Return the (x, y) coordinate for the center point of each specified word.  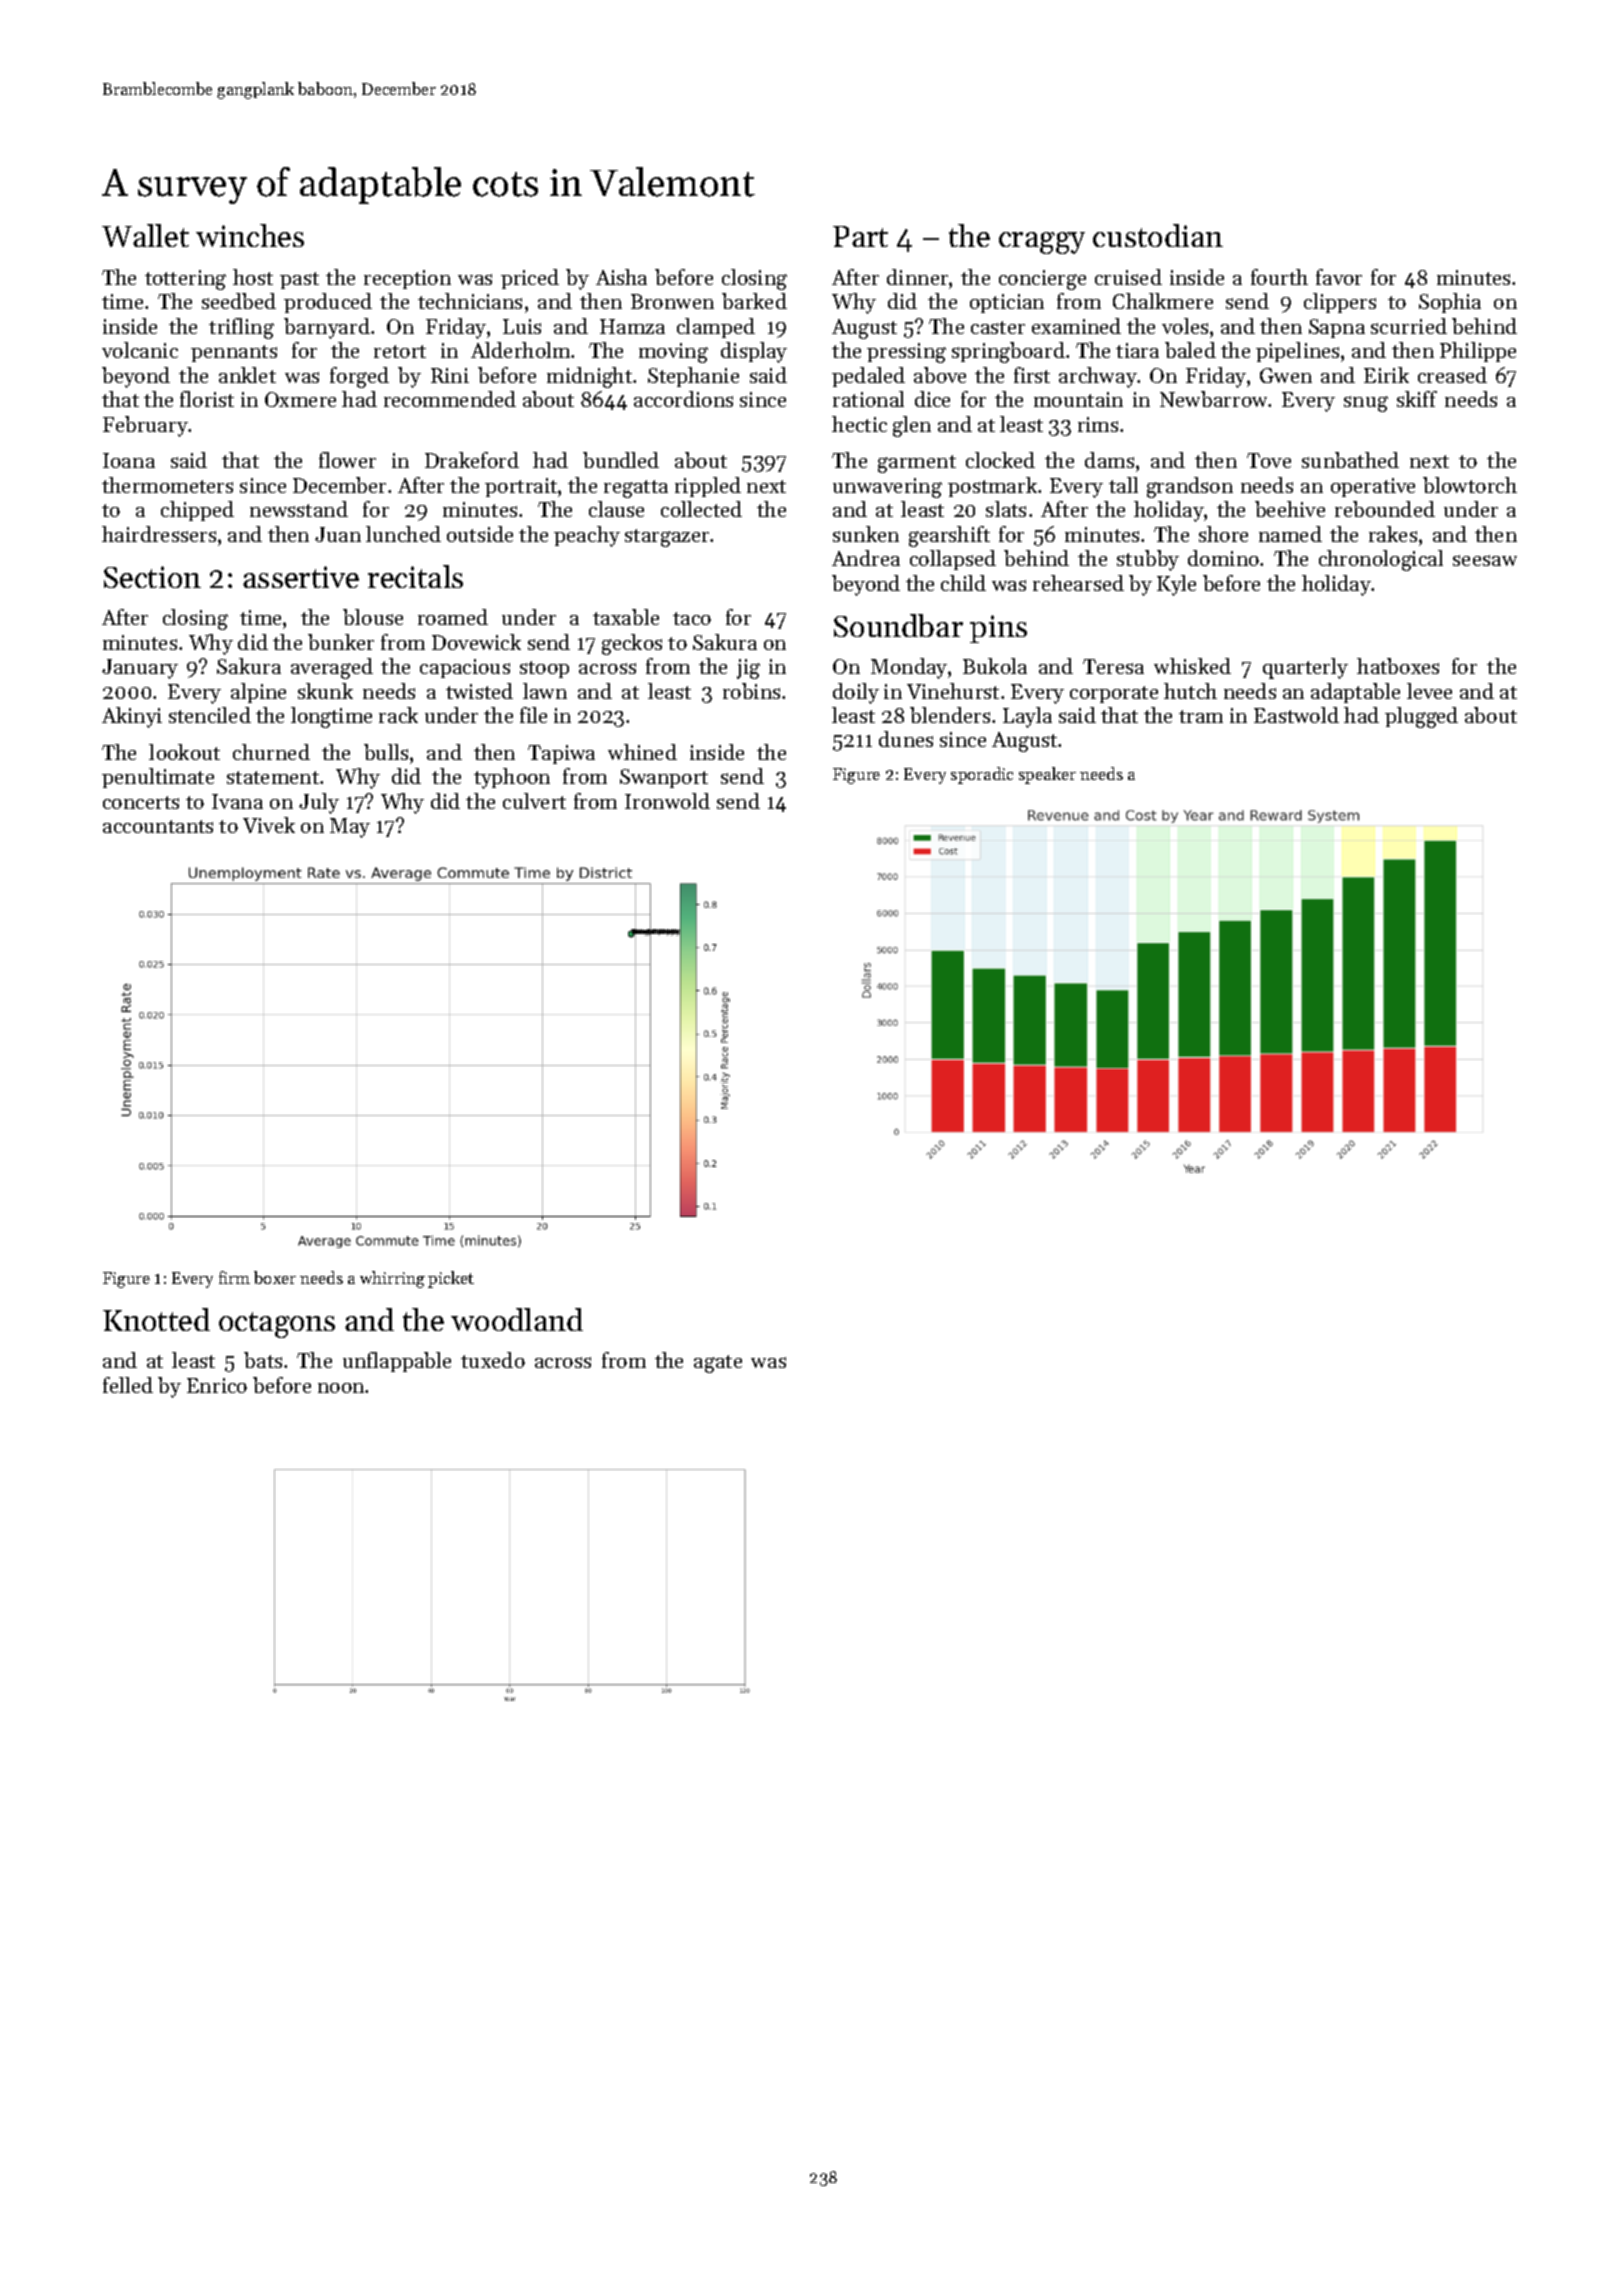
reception (407, 279)
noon (342, 1388)
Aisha (621, 277)
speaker (1047, 775)
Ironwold (667, 801)
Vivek (269, 825)
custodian (1158, 235)
